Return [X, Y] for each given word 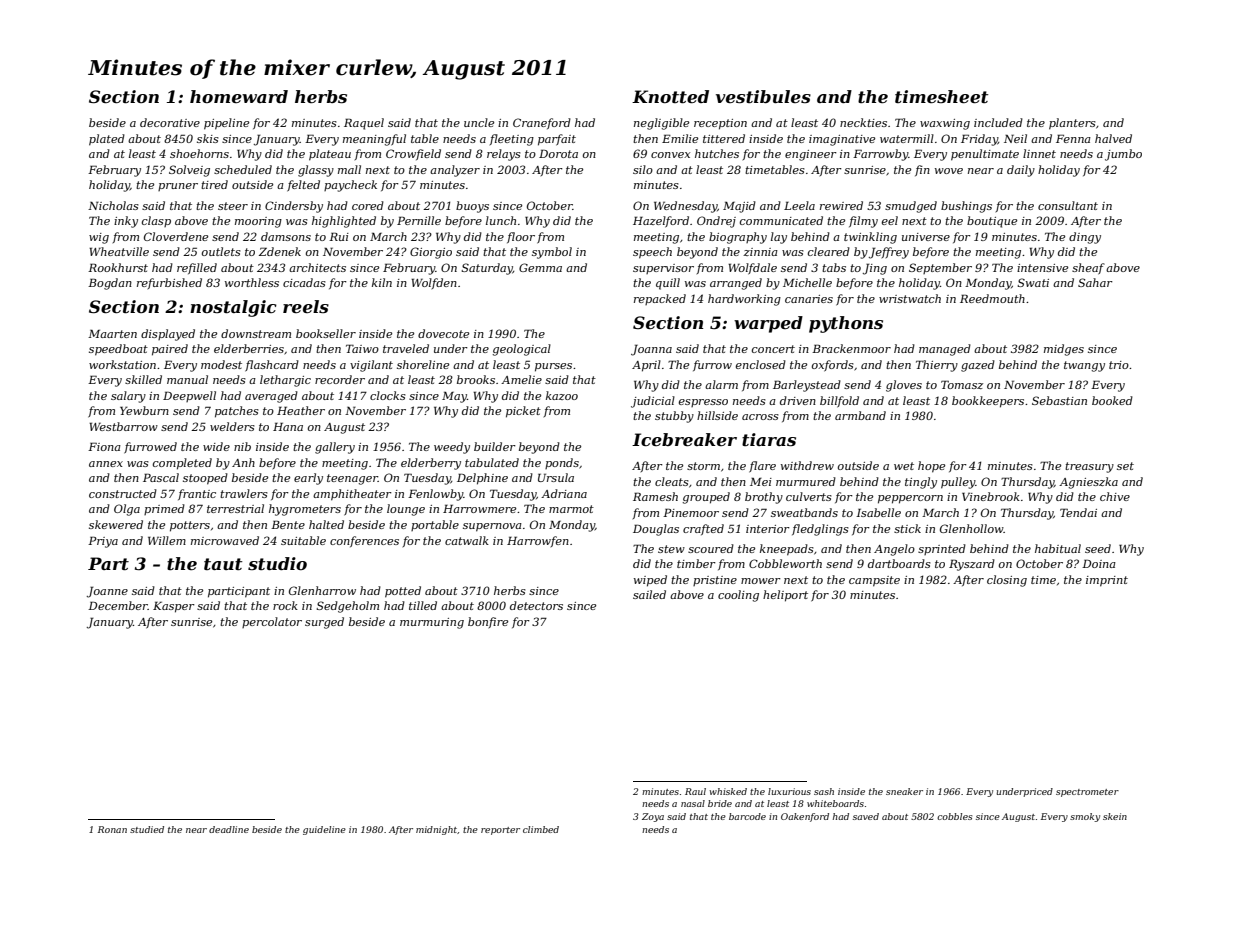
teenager [352, 479]
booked [1112, 400]
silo [643, 169]
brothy [764, 498]
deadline [229, 829]
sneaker [904, 791]
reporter [500, 831]
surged [324, 623]
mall [349, 169]
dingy [1085, 238]
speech [652, 253]
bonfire [488, 622]
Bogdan [110, 284]
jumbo [1123, 155]
